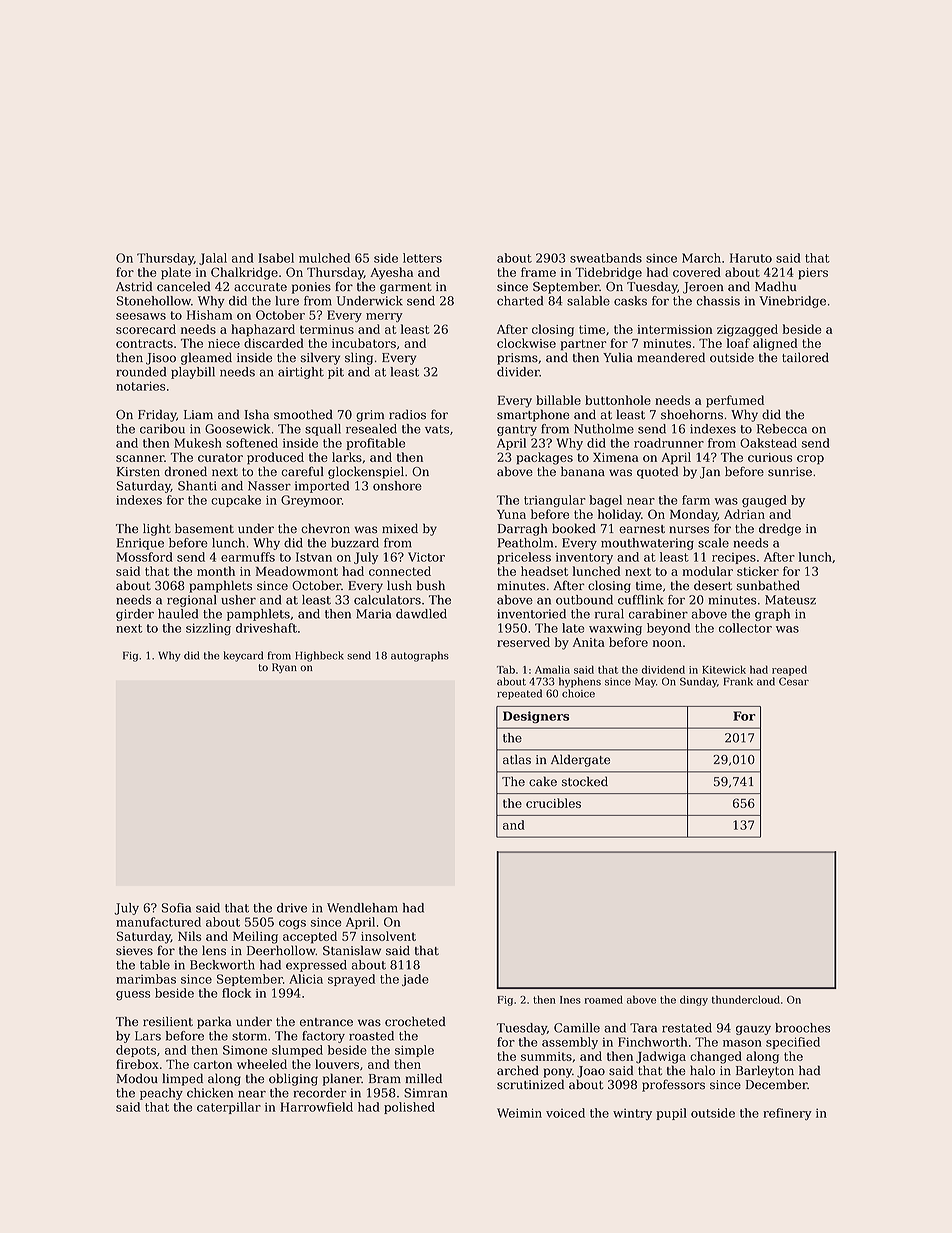  I want to click on Cesar, so click(794, 681).
